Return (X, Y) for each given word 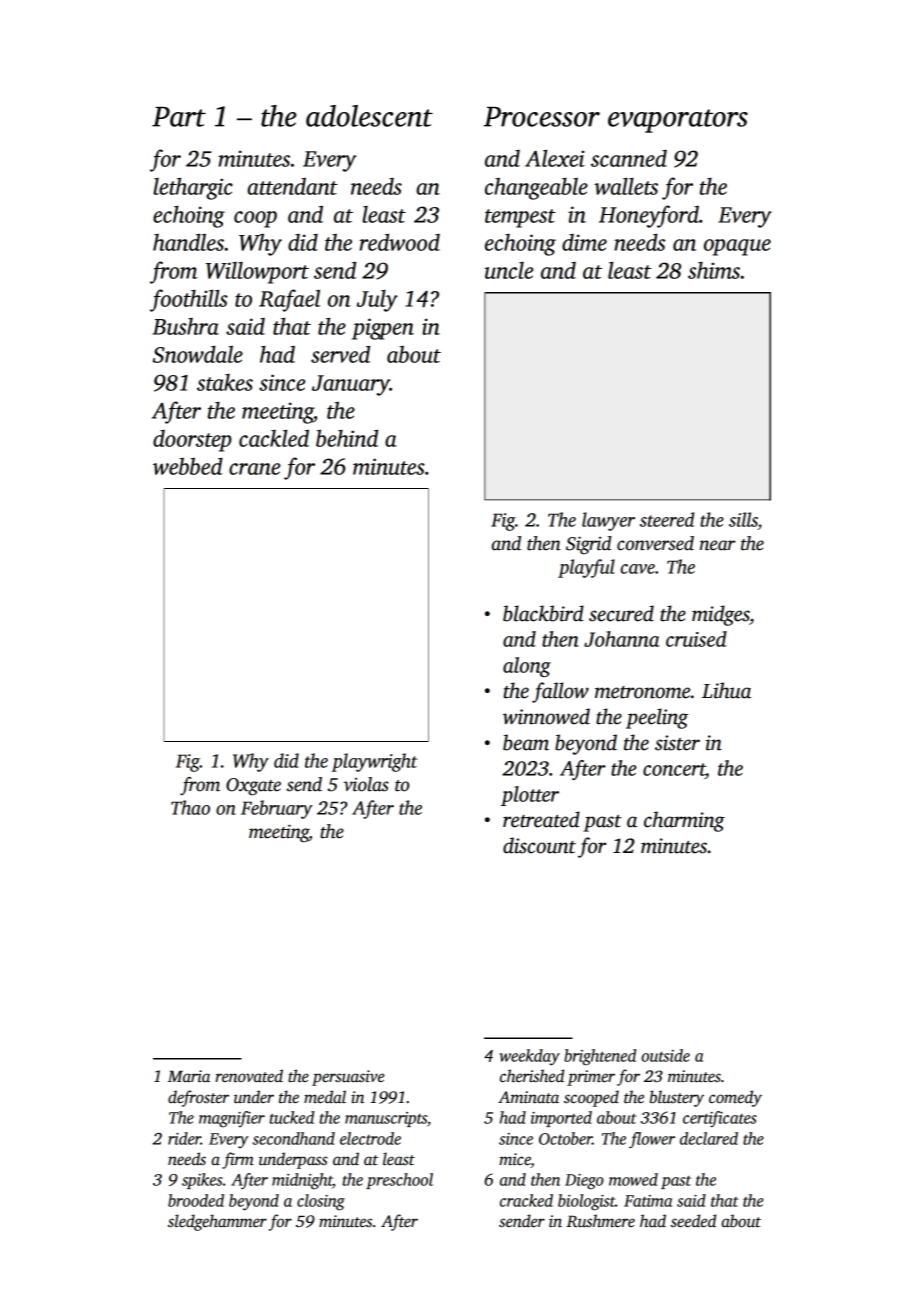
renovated (249, 1075)
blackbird (543, 613)
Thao (190, 807)
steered (667, 519)
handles (188, 242)
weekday (530, 1057)
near (717, 545)
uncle (509, 270)
